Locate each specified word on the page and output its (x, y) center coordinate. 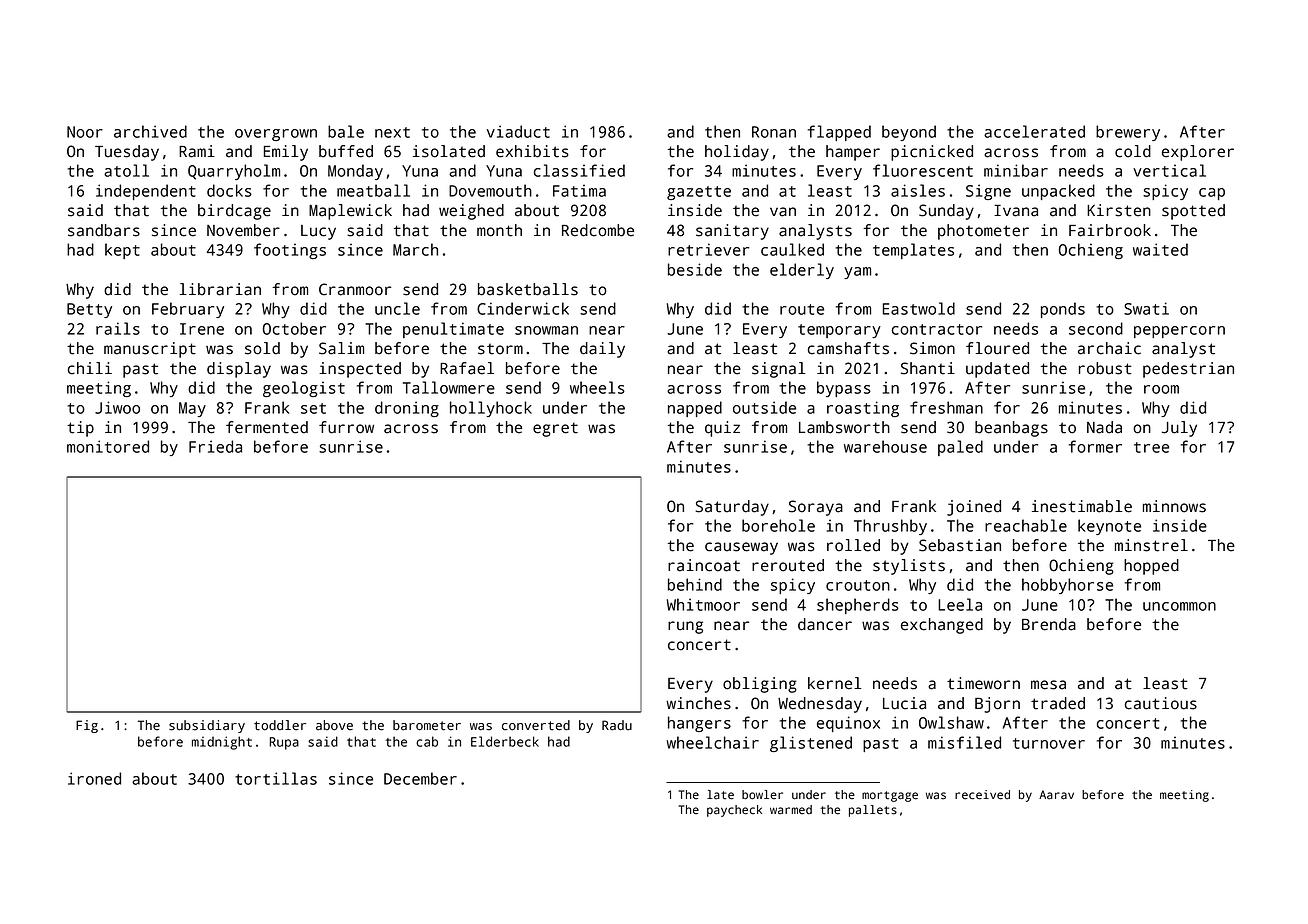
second (1096, 328)
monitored (108, 446)
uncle (397, 308)
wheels (597, 387)
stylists (909, 567)
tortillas (276, 778)
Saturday (732, 508)
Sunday (946, 212)
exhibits (532, 151)
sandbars (104, 230)
